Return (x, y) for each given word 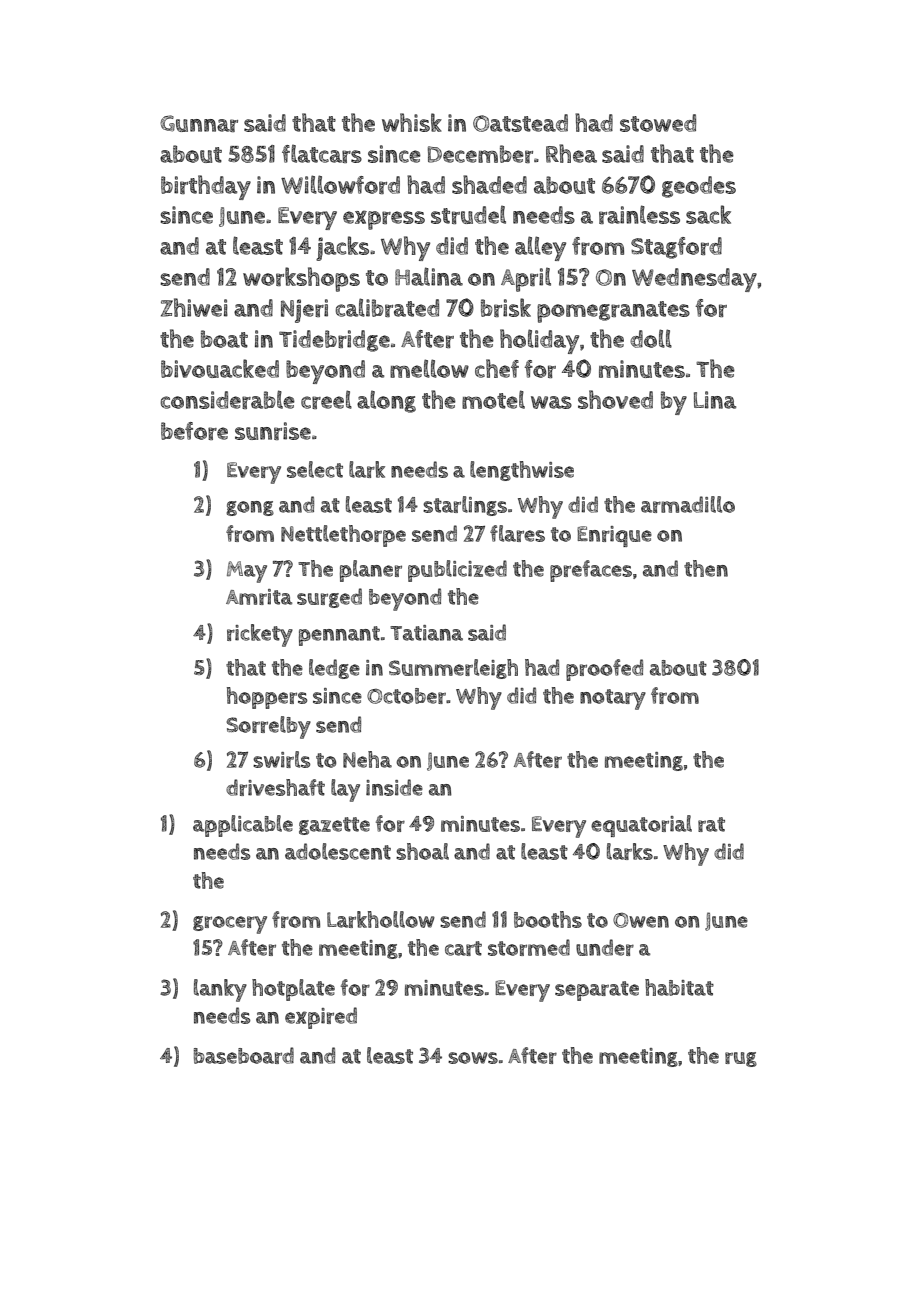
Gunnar (199, 123)
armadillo (688, 504)
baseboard (244, 1055)
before (194, 431)
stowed (658, 123)
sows (473, 1058)
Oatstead (520, 123)
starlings (465, 506)
